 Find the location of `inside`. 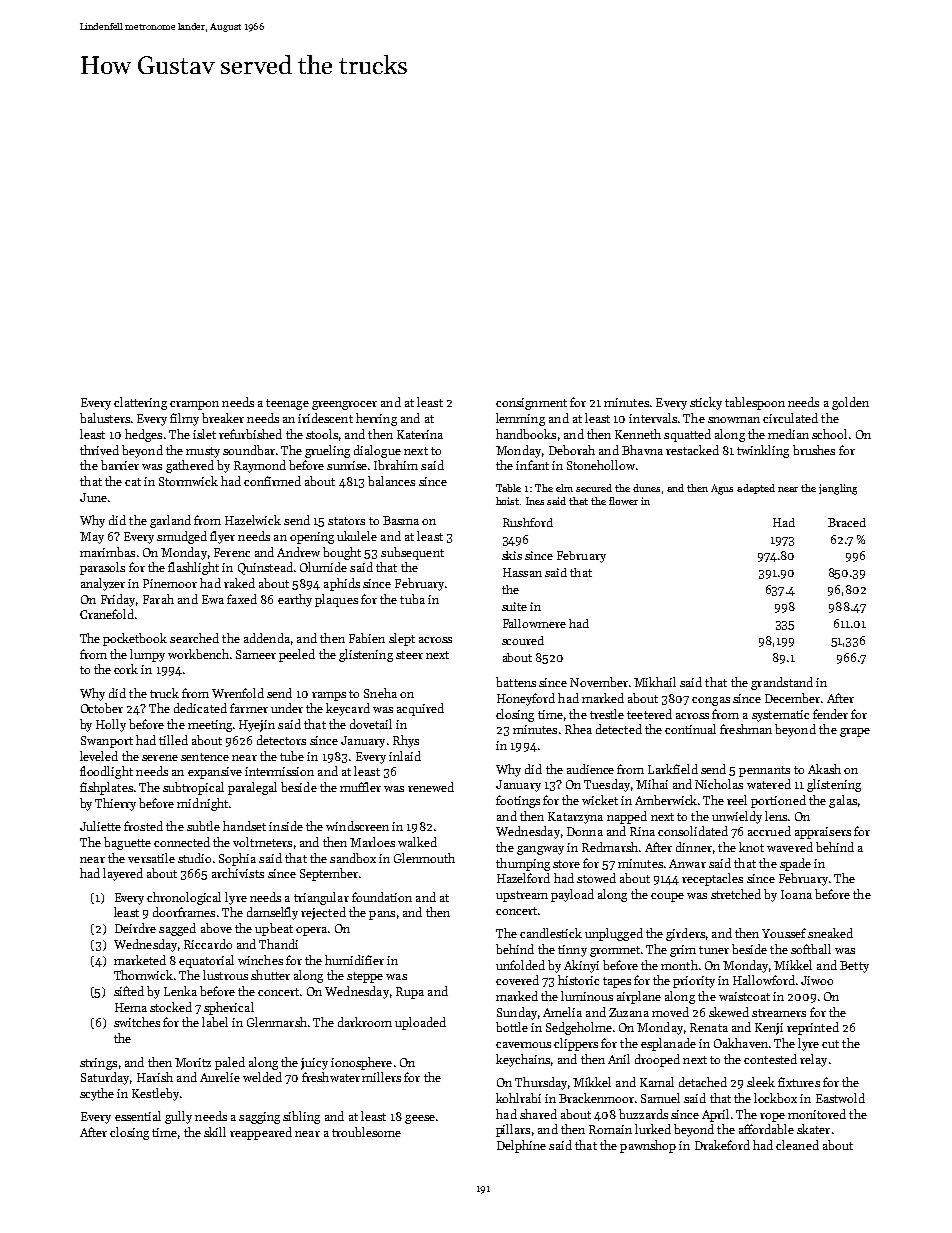

inside is located at coordinates (286, 826).
